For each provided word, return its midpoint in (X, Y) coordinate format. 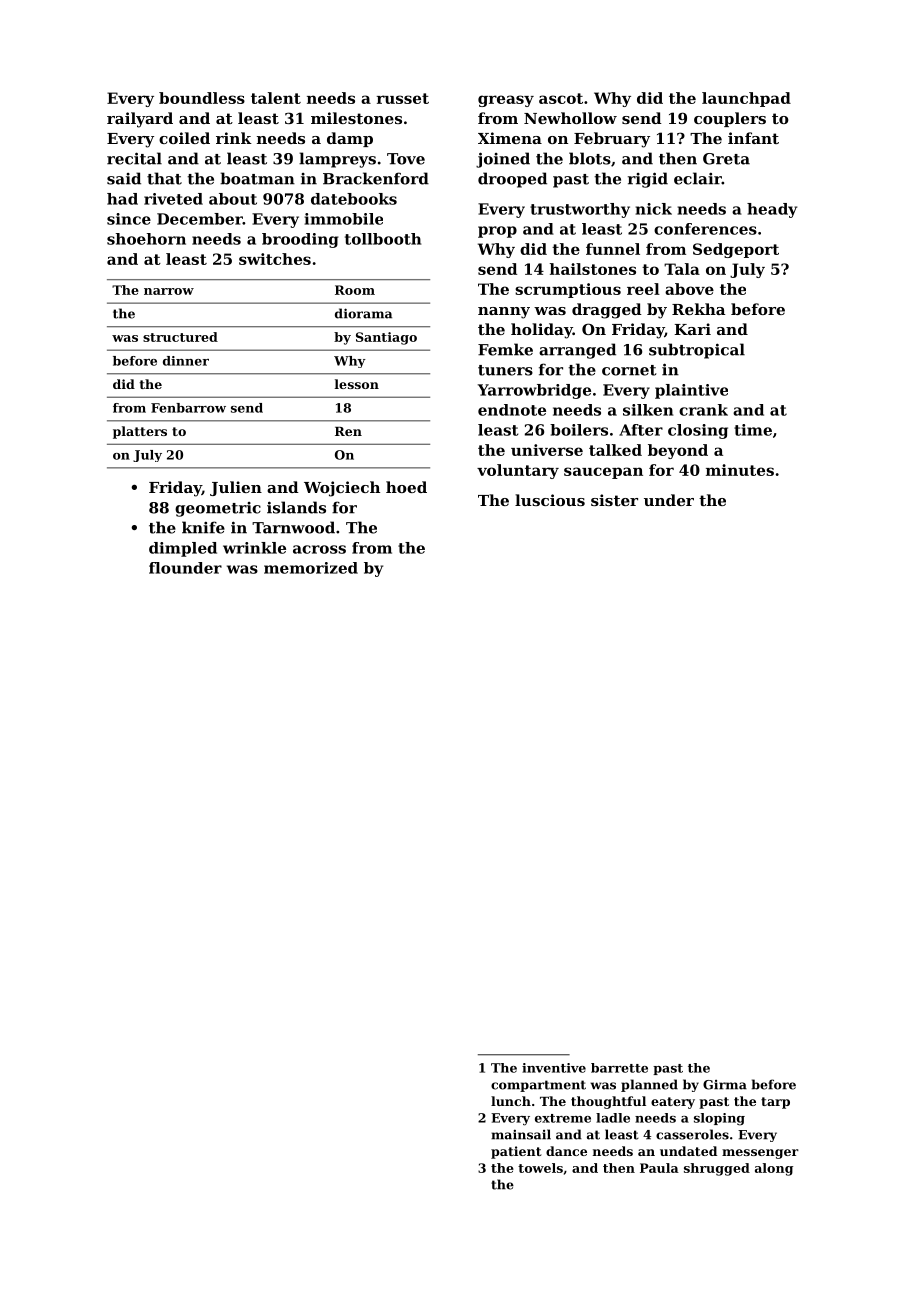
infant (753, 138)
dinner (186, 361)
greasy (506, 101)
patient (516, 1152)
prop (497, 232)
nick (654, 209)
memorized (311, 568)
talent (276, 98)
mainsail (521, 1134)
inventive (554, 1068)
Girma (725, 1085)
